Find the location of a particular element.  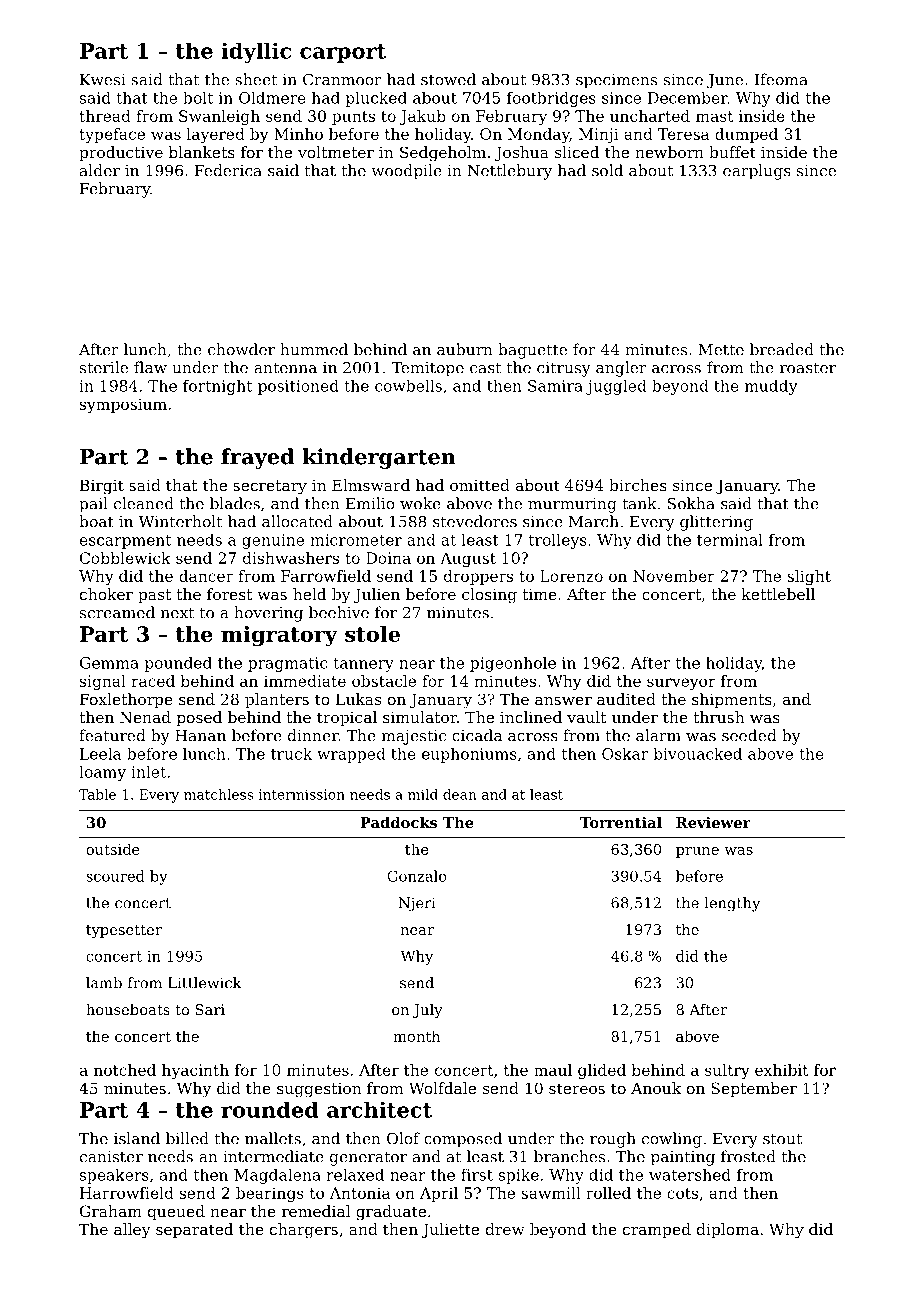

carport is located at coordinates (343, 53).
